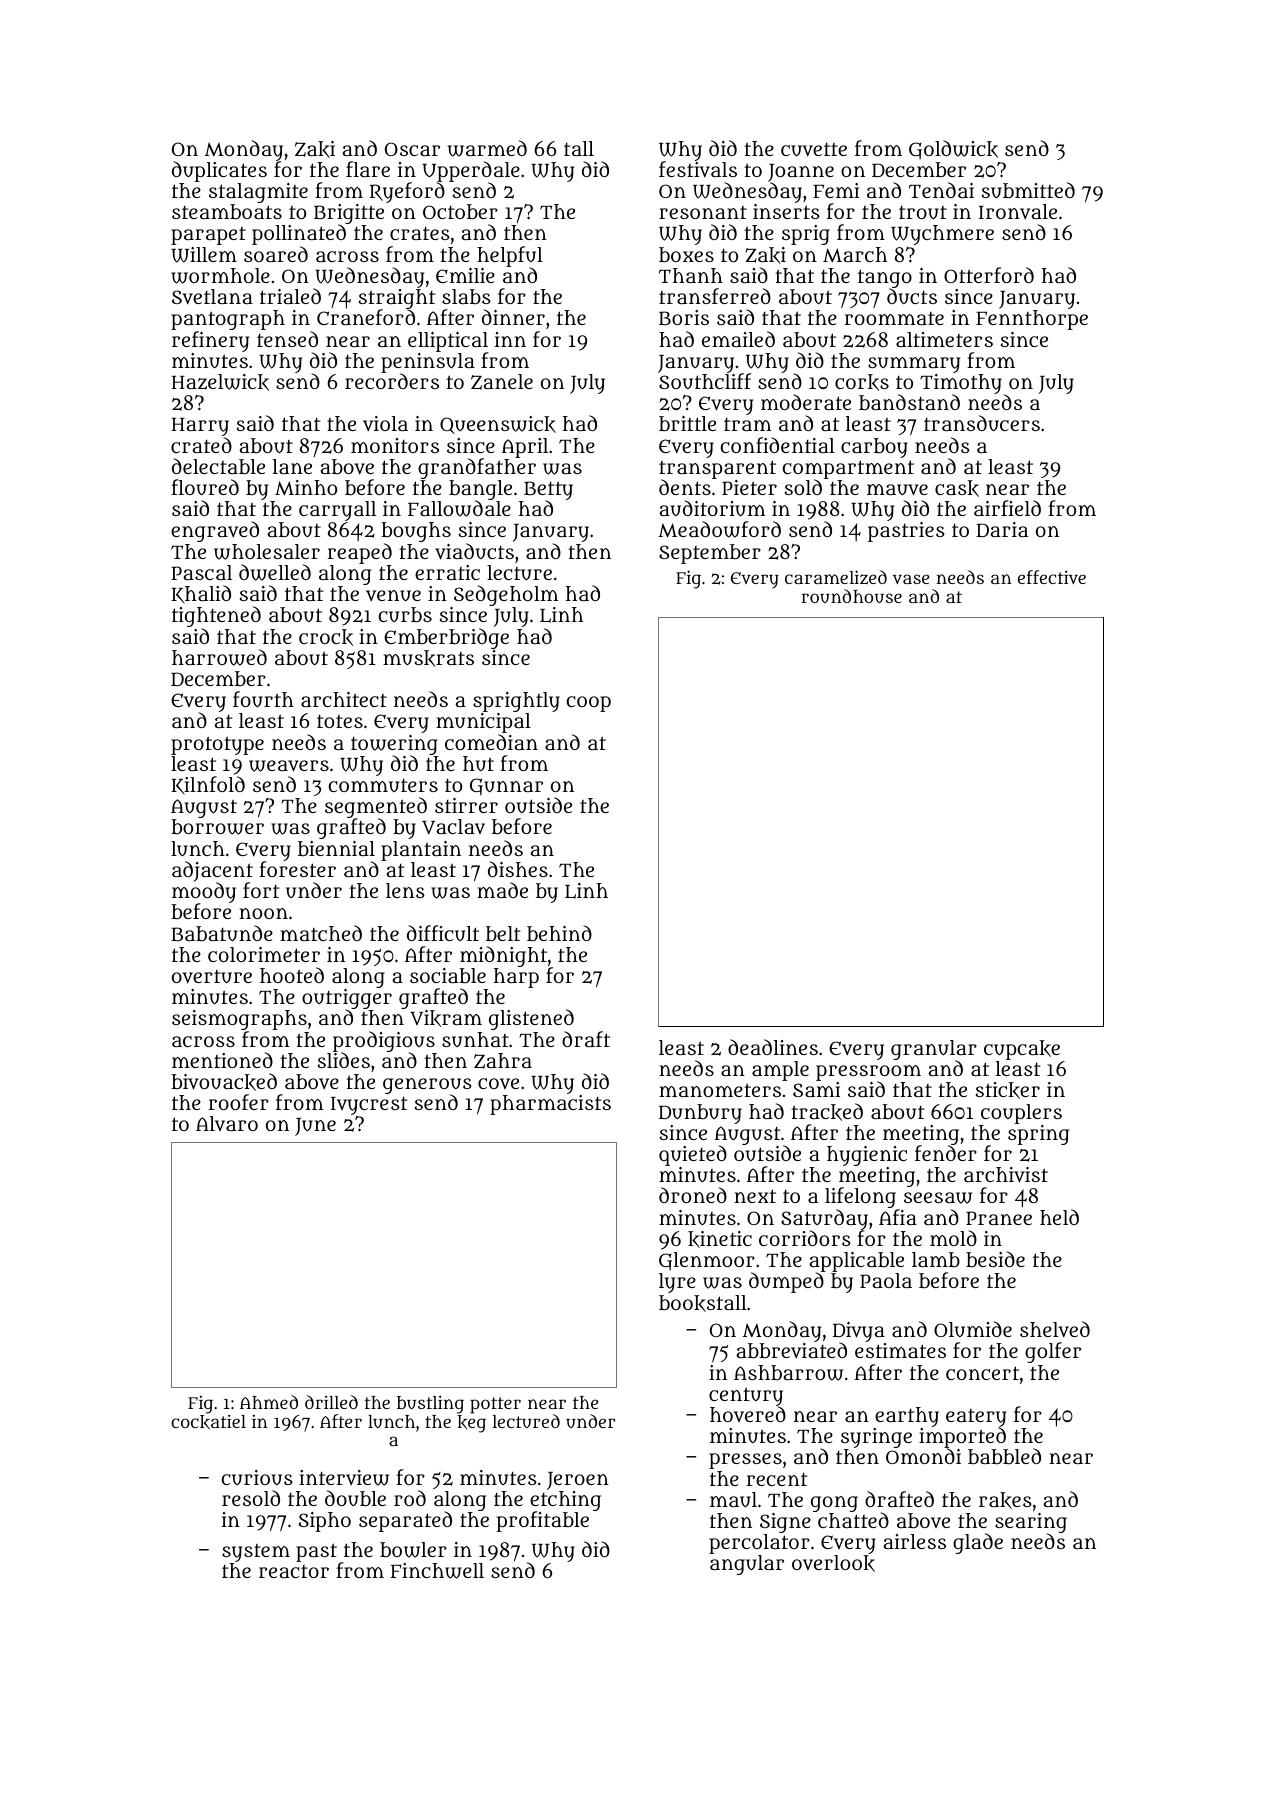 This screenshot has height=1804, width=1275. What do you see at coordinates (263, 913) in the screenshot?
I see `noon` at bounding box center [263, 913].
